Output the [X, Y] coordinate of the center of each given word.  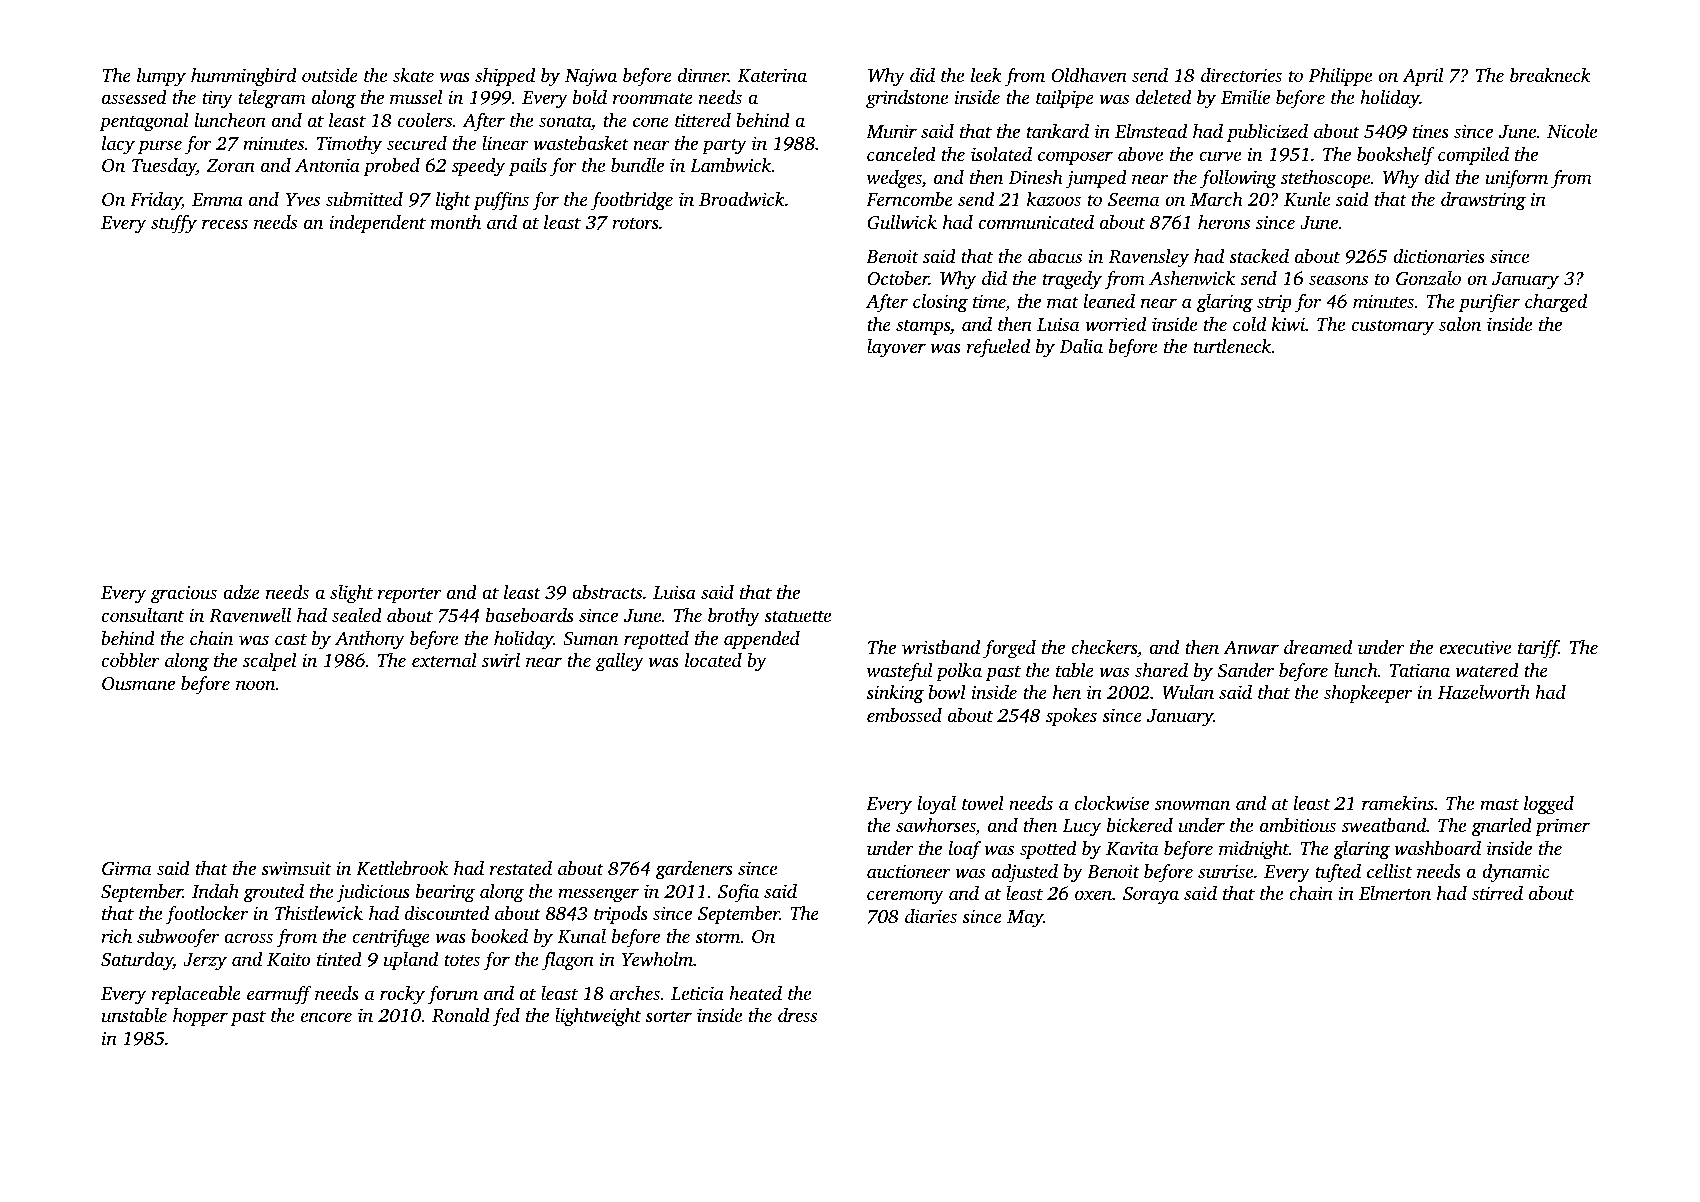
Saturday [137, 961]
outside [330, 75]
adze [241, 592]
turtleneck [1232, 346]
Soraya [1151, 896]
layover [896, 348]
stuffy [174, 224]
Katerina [772, 75]
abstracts [607, 592]
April [1422, 77]
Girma [127, 868]
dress [797, 1015]
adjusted [1025, 873]
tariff [1538, 649]
